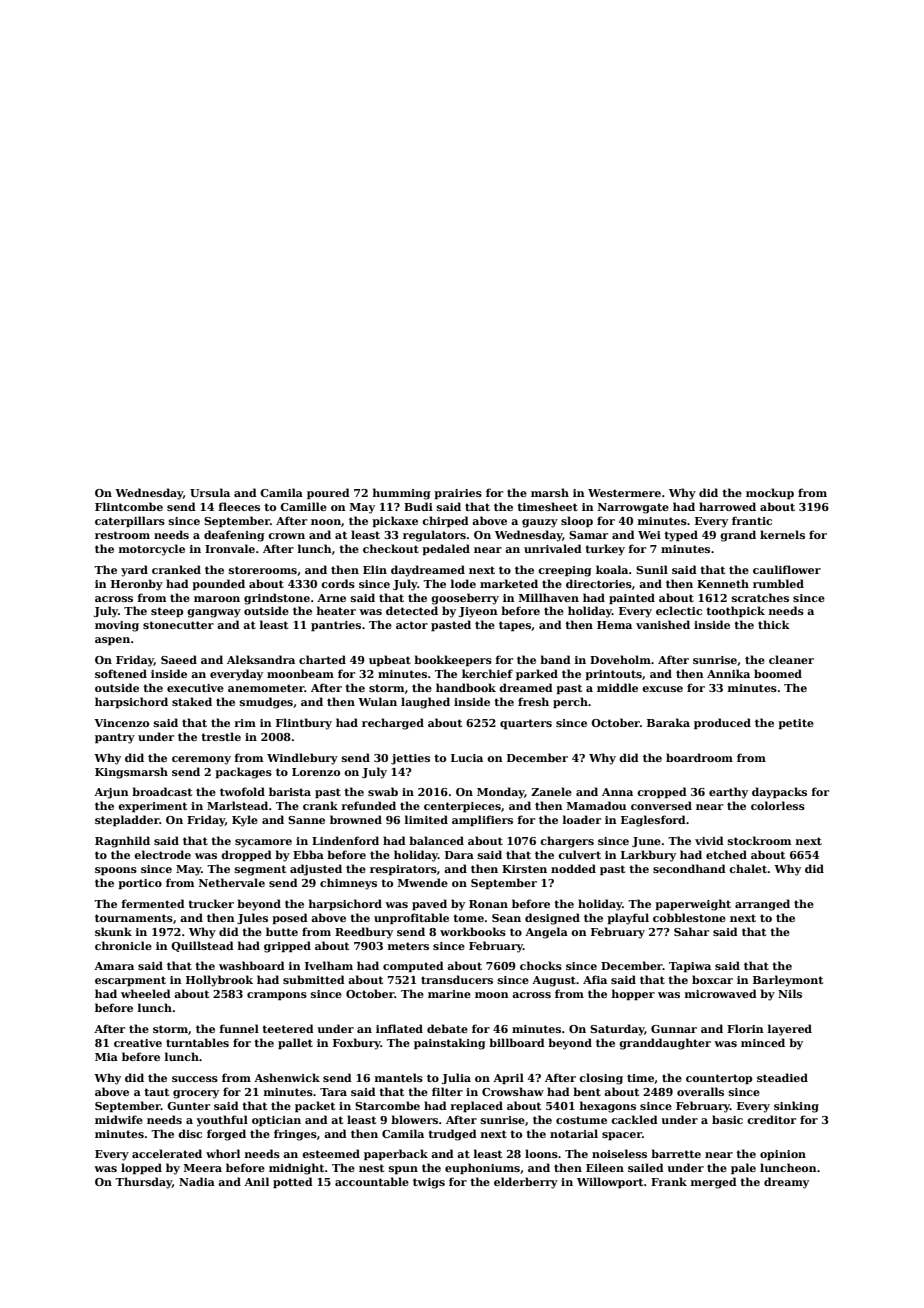  Describe the element at coordinates (668, 722) in the image. I see `Baraka` at that location.
